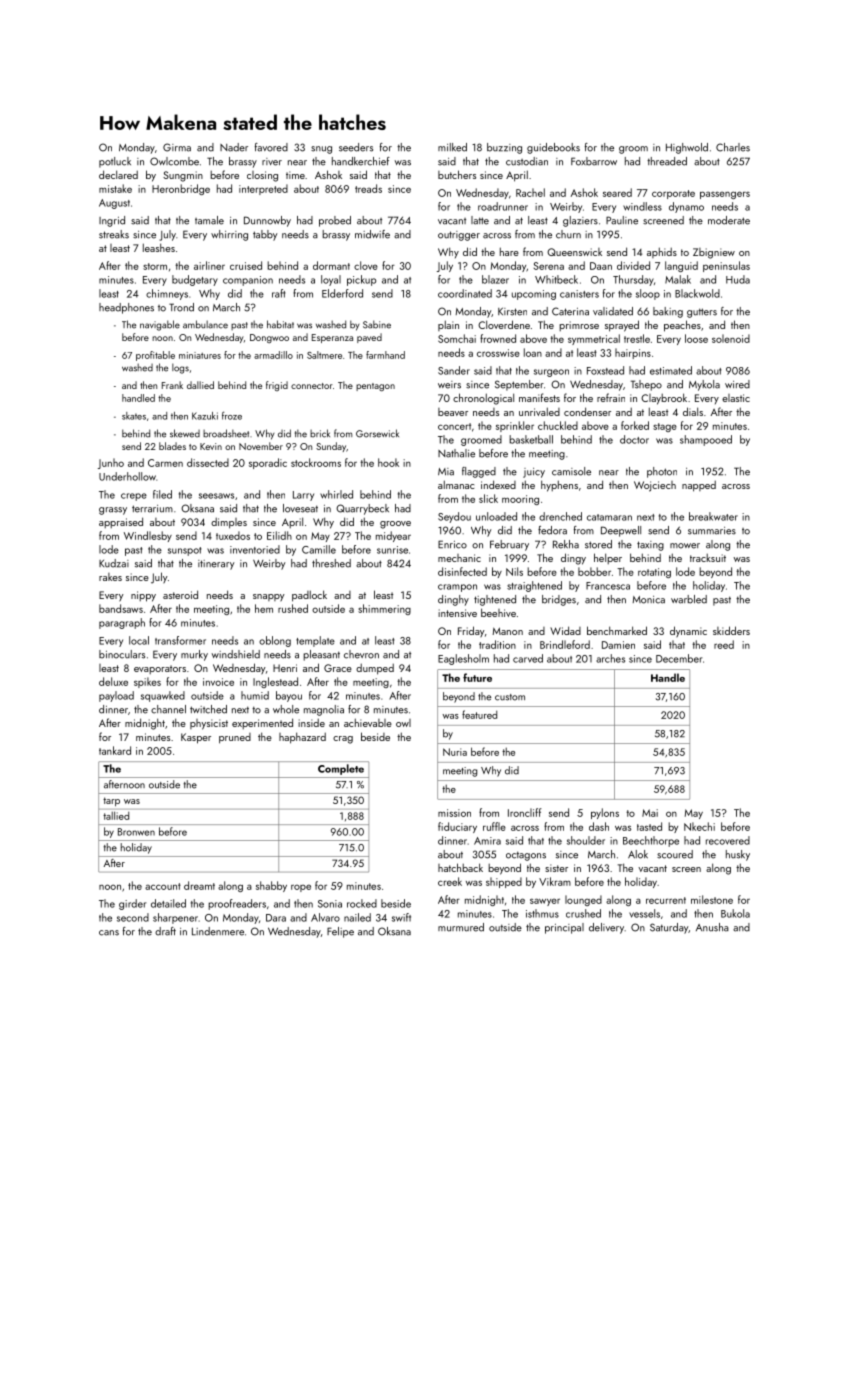  I want to click on carved, so click(528, 658).
